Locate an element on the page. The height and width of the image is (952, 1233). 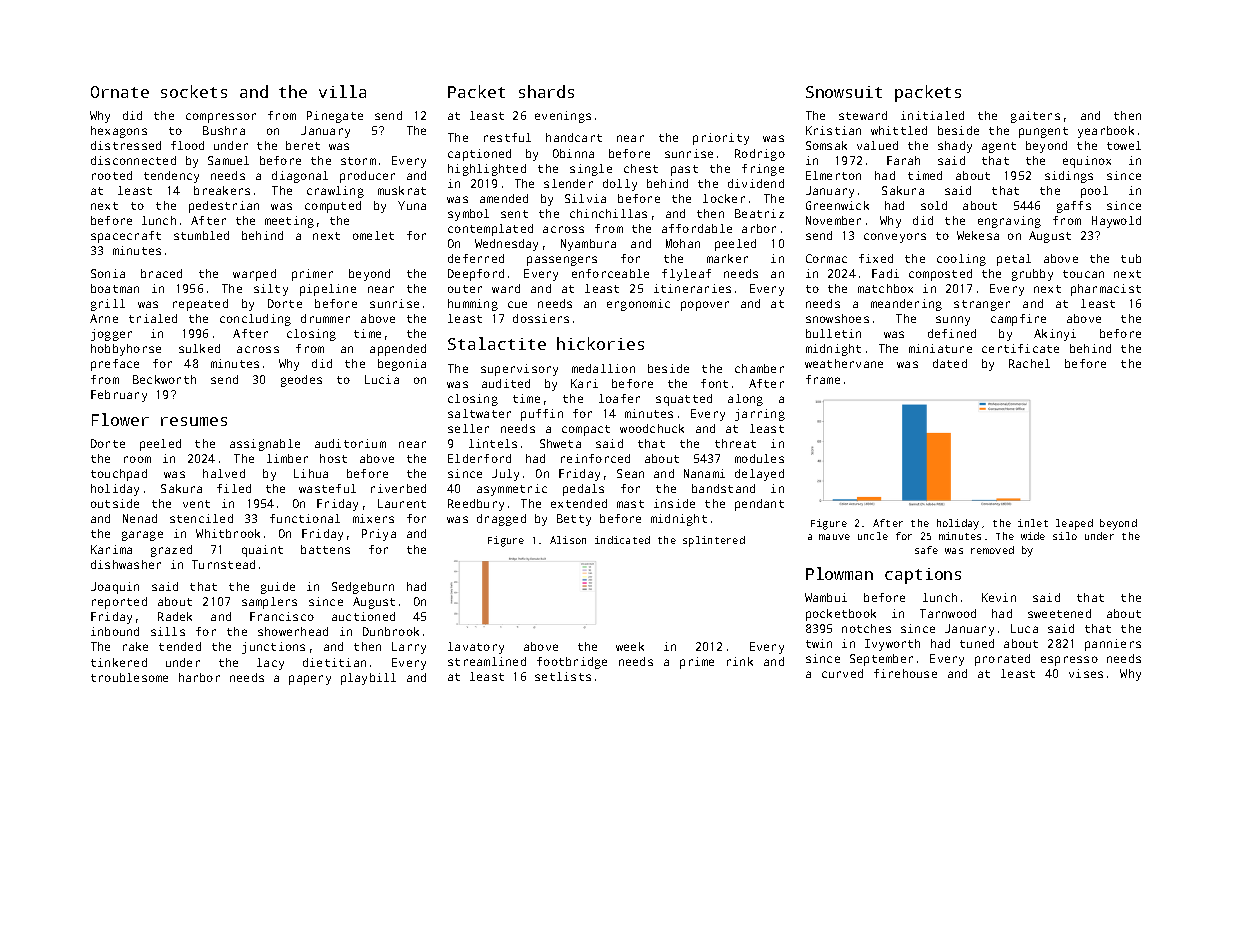
chamber is located at coordinates (759, 368).
